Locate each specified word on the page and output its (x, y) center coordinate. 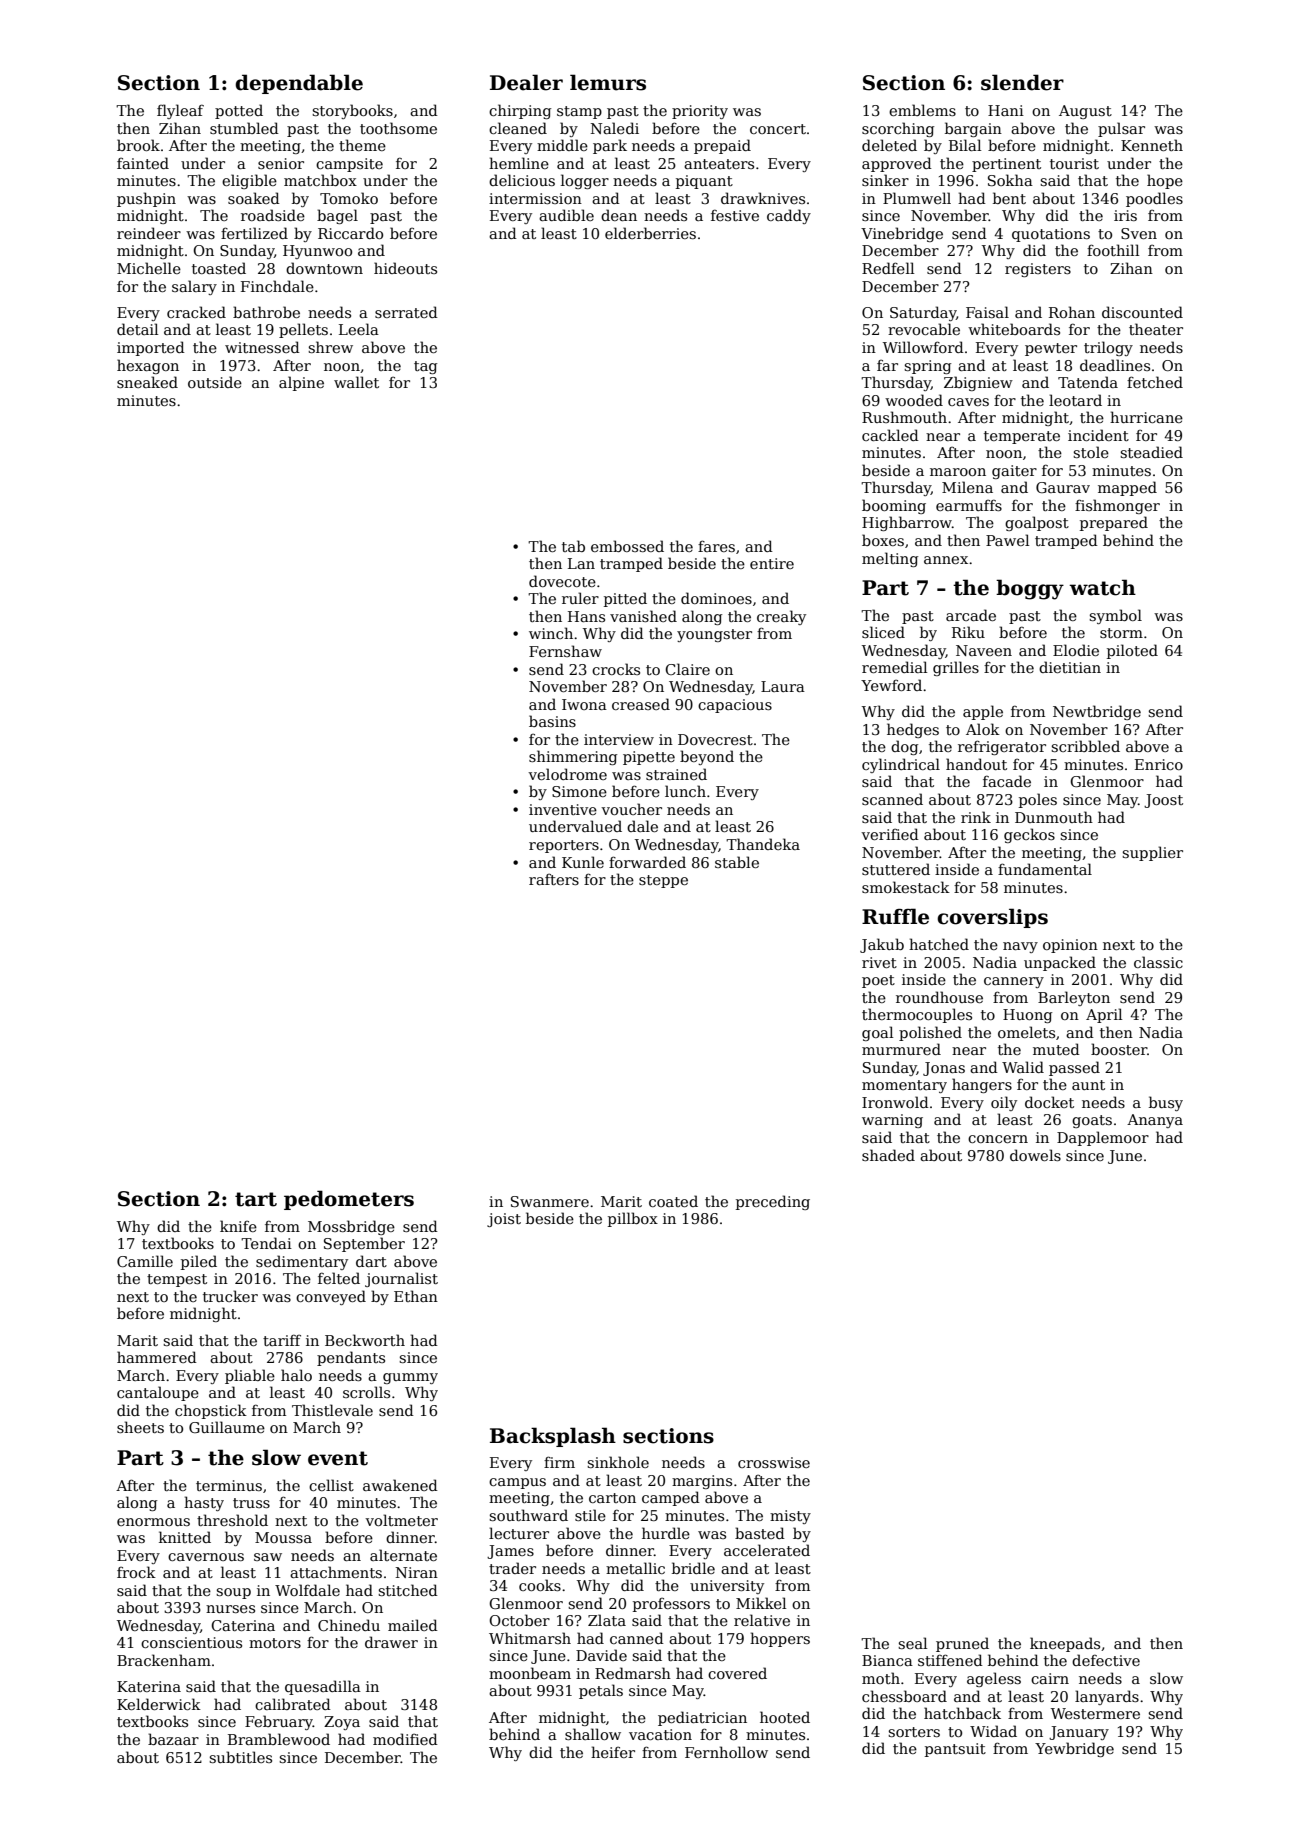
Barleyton (1074, 998)
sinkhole (618, 1462)
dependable (299, 84)
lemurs (608, 82)
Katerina (149, 1686)
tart (256, 1199)
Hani (1006, 110)
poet (878, 981)
